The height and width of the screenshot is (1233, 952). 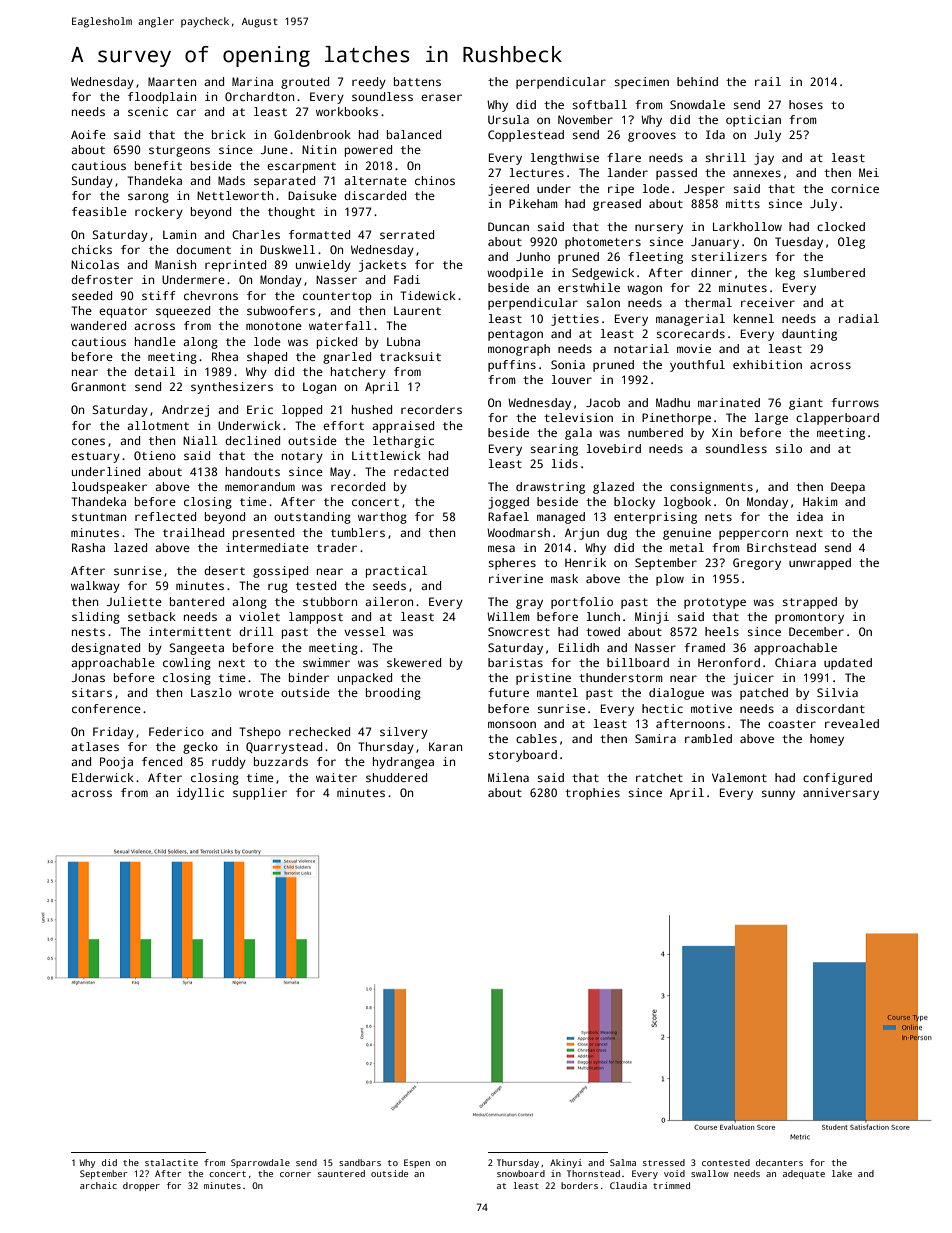 I want to click on behind, so click(x=697, y=81).
